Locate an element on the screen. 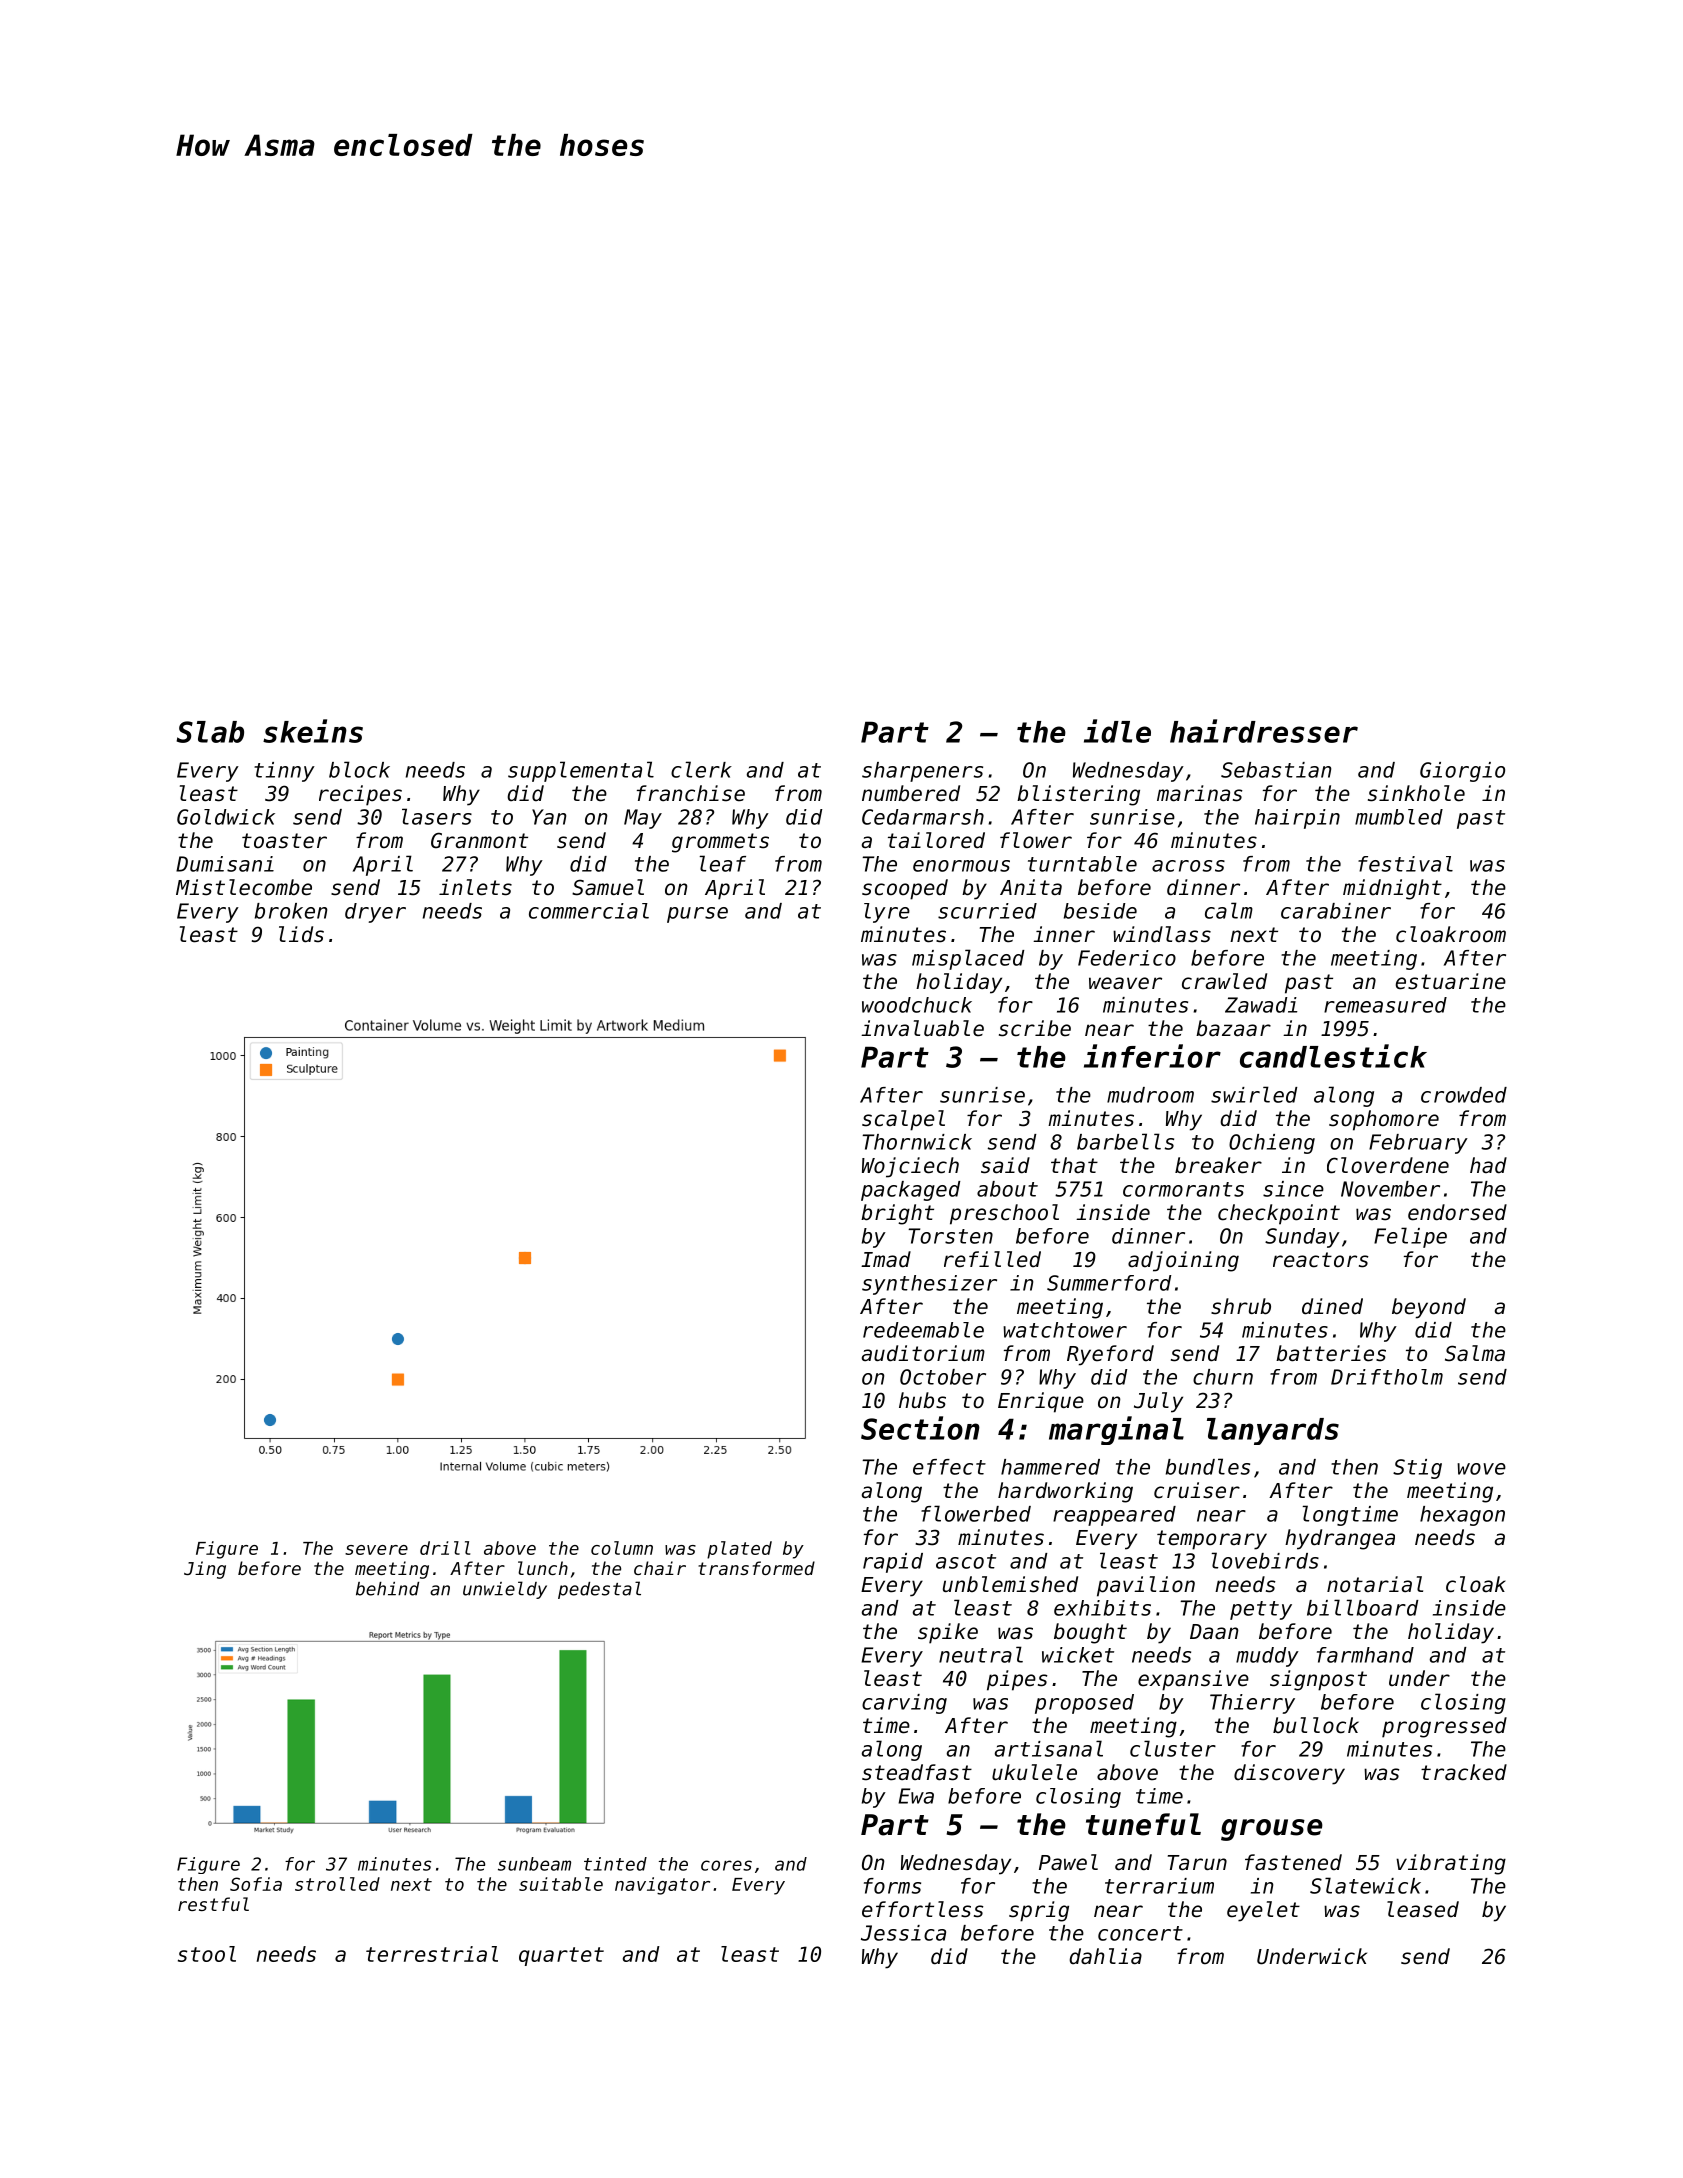  cores is located at coordinates (726, 1865).
